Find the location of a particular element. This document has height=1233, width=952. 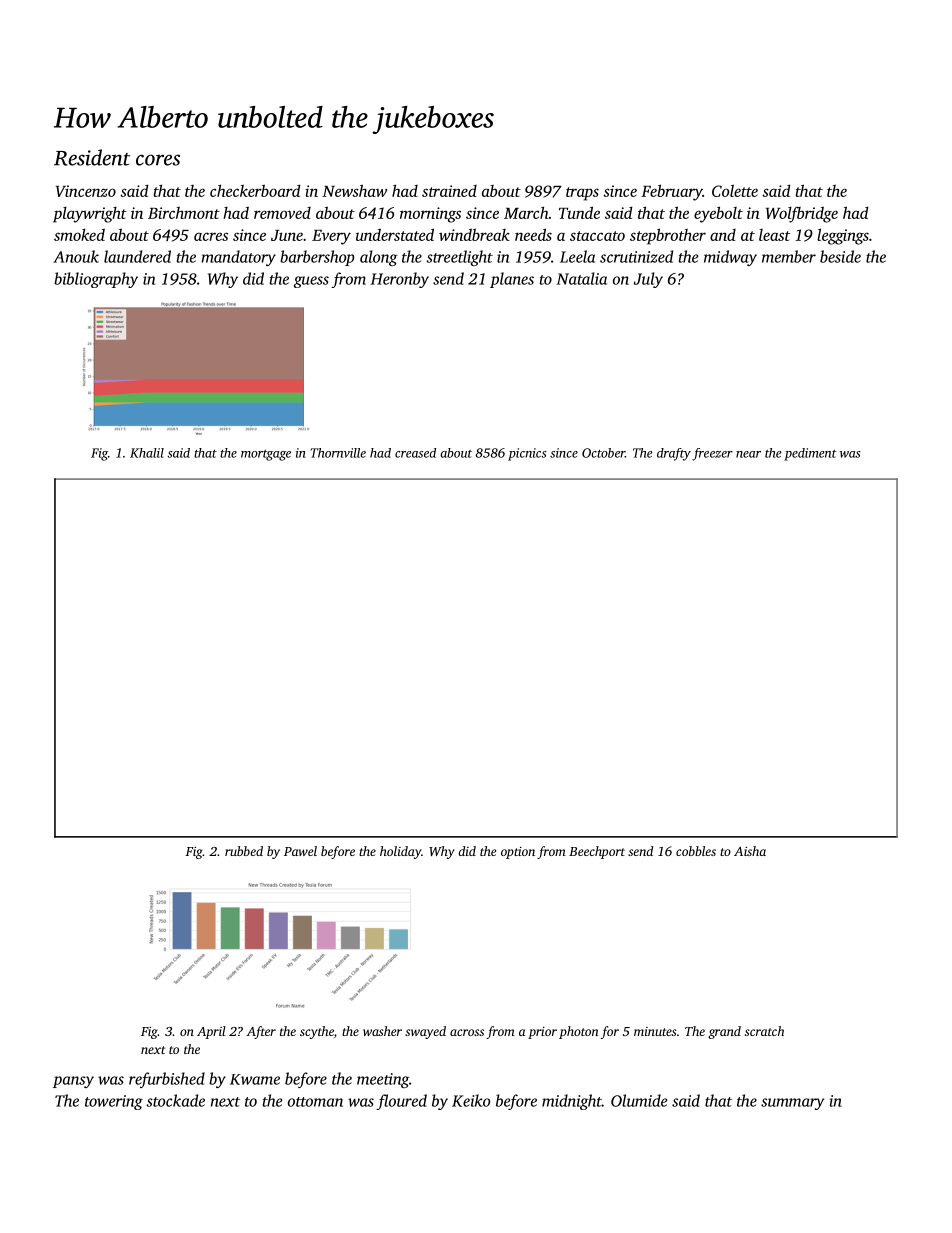

summary is located at coordinates (792, 1104).
